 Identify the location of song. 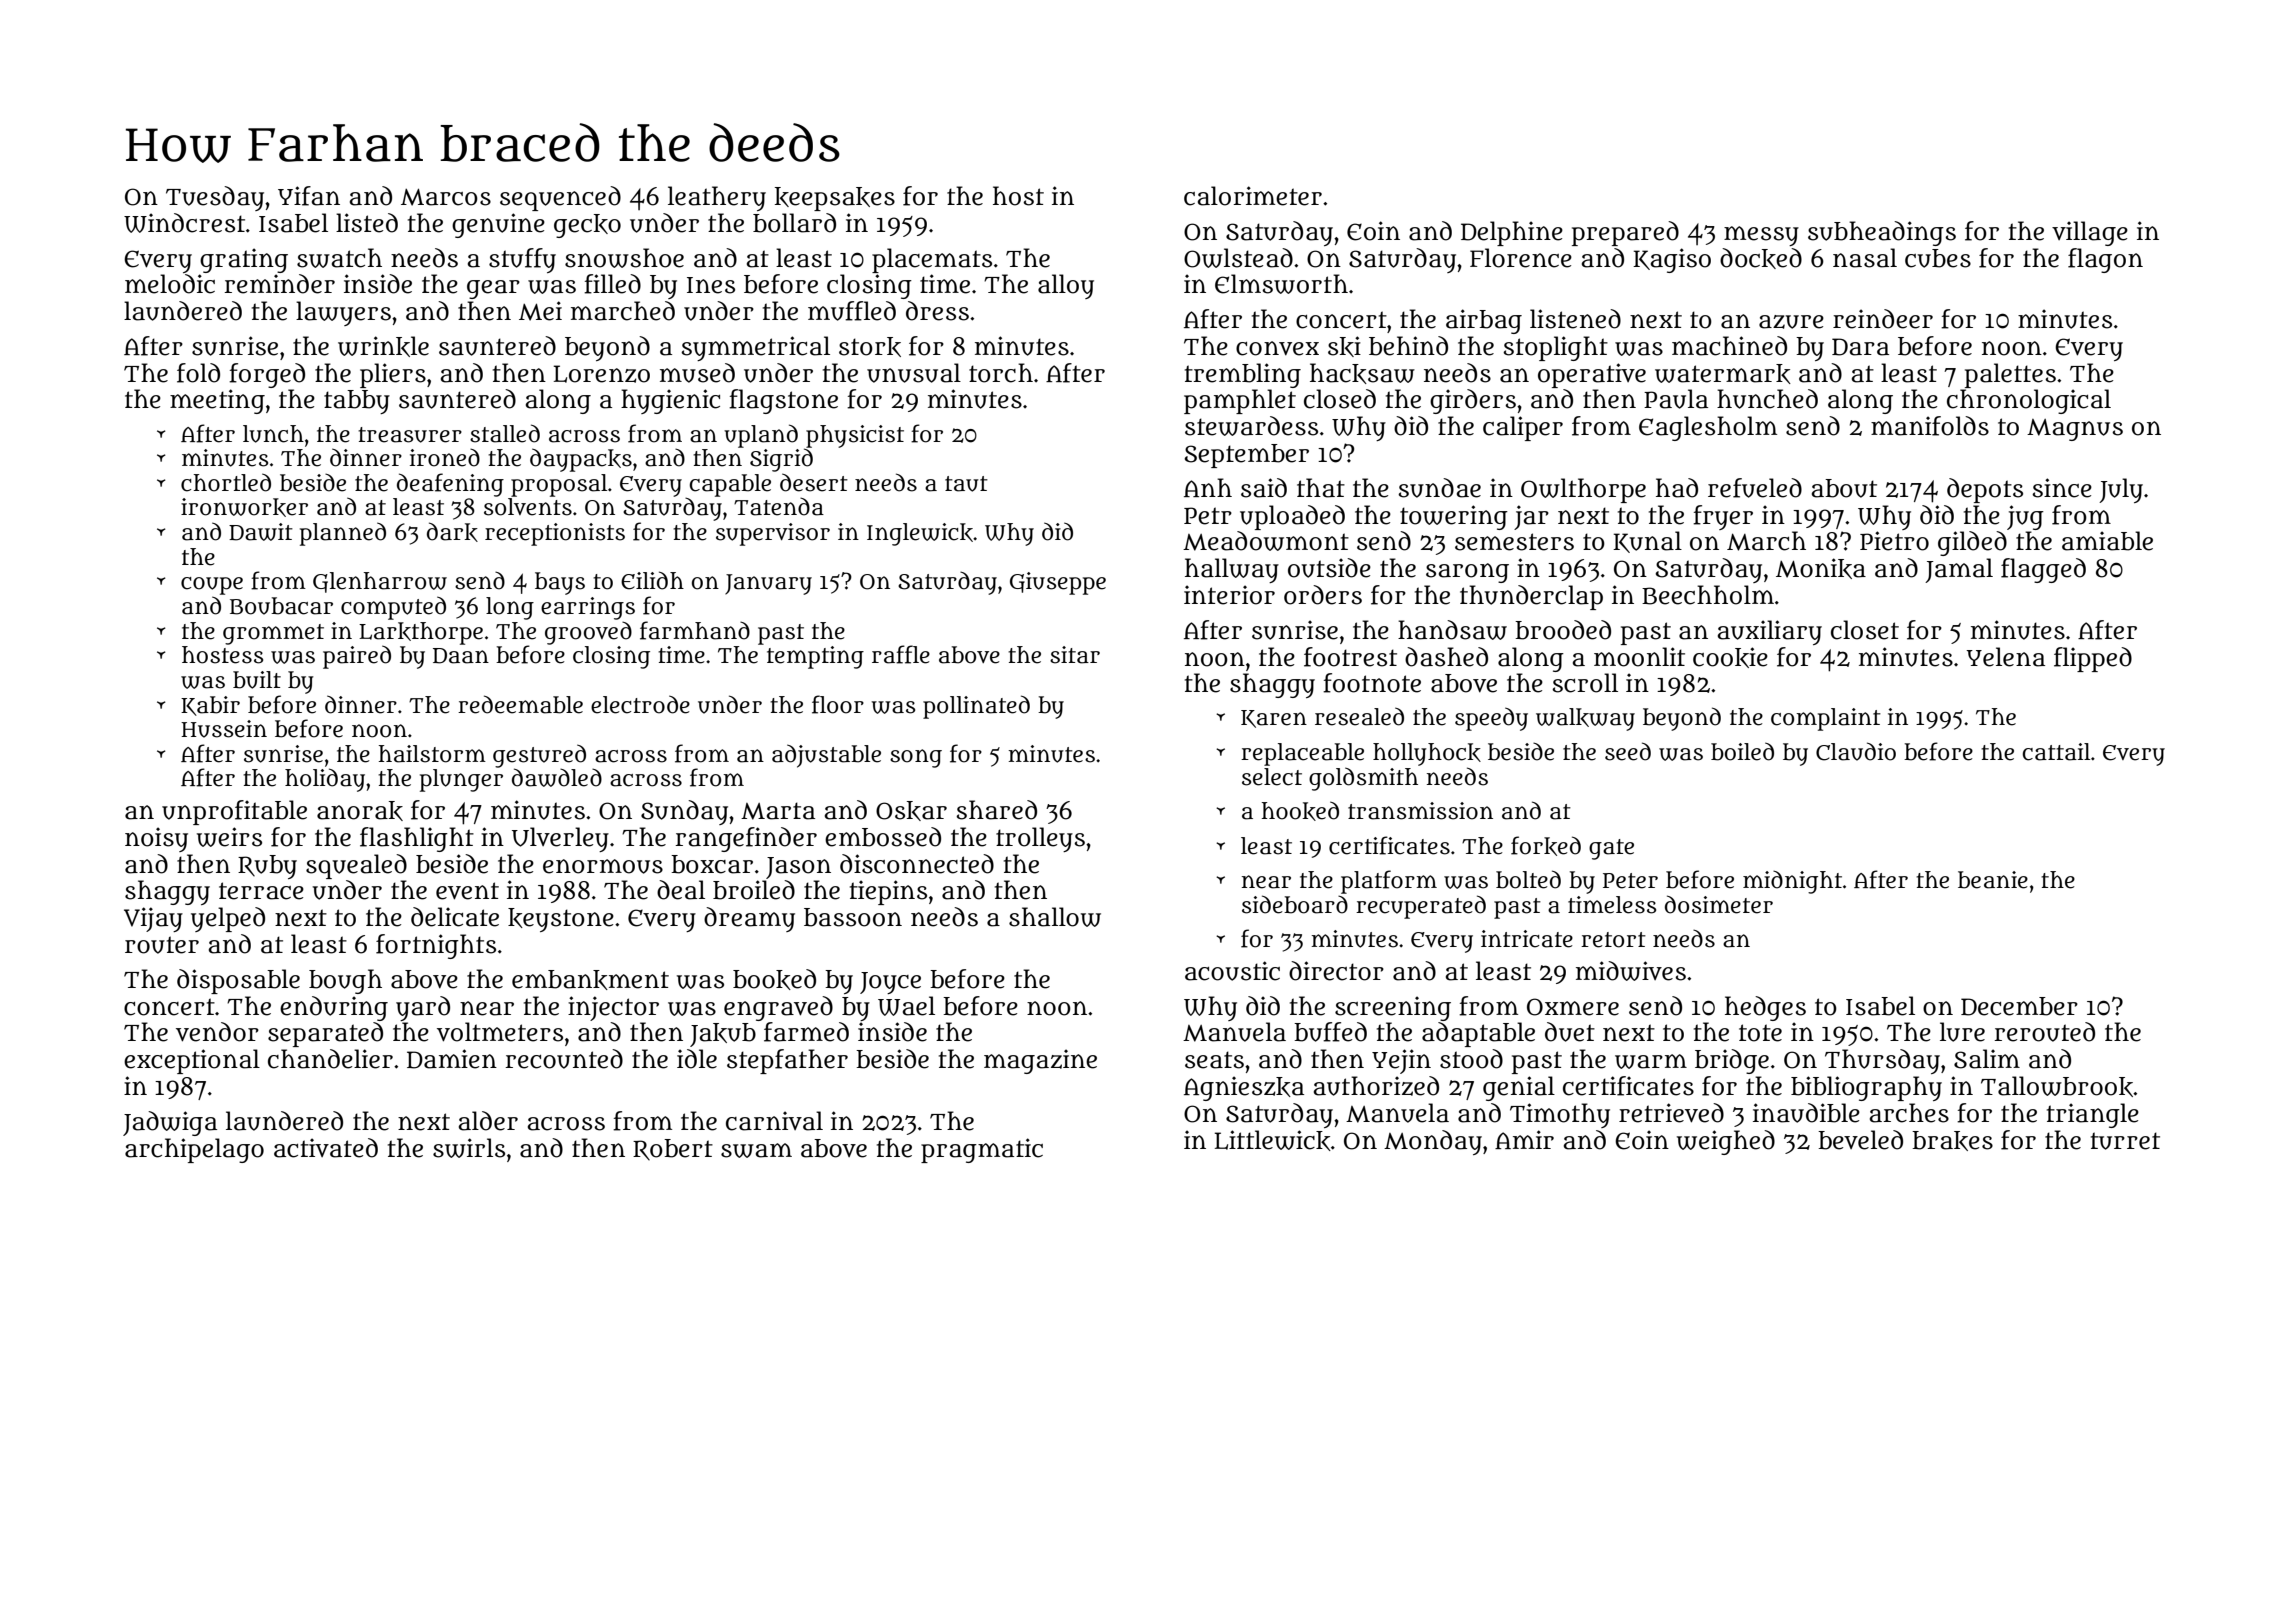
(916, 758).
